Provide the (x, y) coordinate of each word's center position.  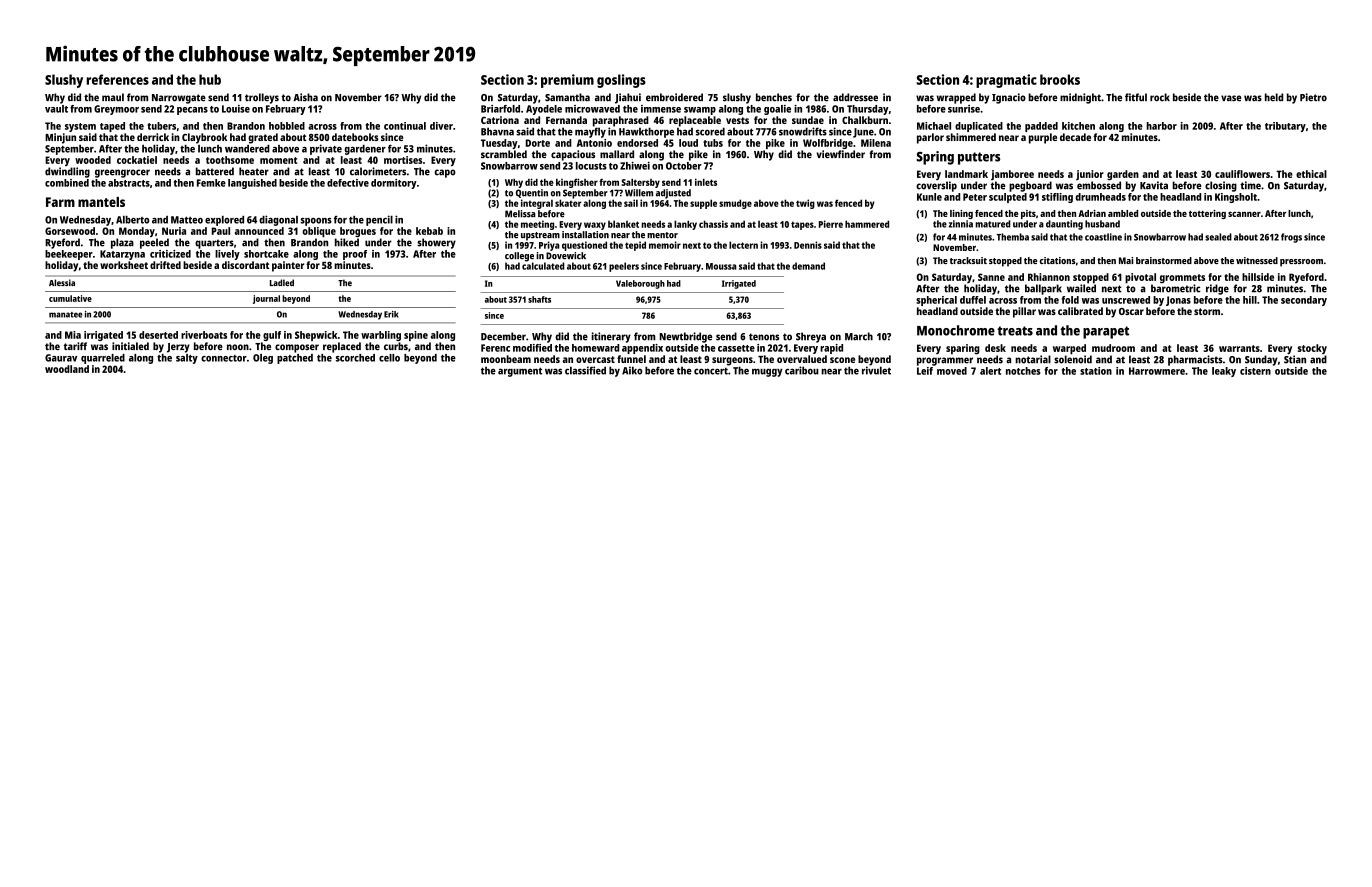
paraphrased (621, 121)
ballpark (1043, 289)
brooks (1060, 79)
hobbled (287, 126)
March (859, 336)
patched (295, 359)
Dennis (808, 245)
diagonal (278, 220)
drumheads (1100, 197)
